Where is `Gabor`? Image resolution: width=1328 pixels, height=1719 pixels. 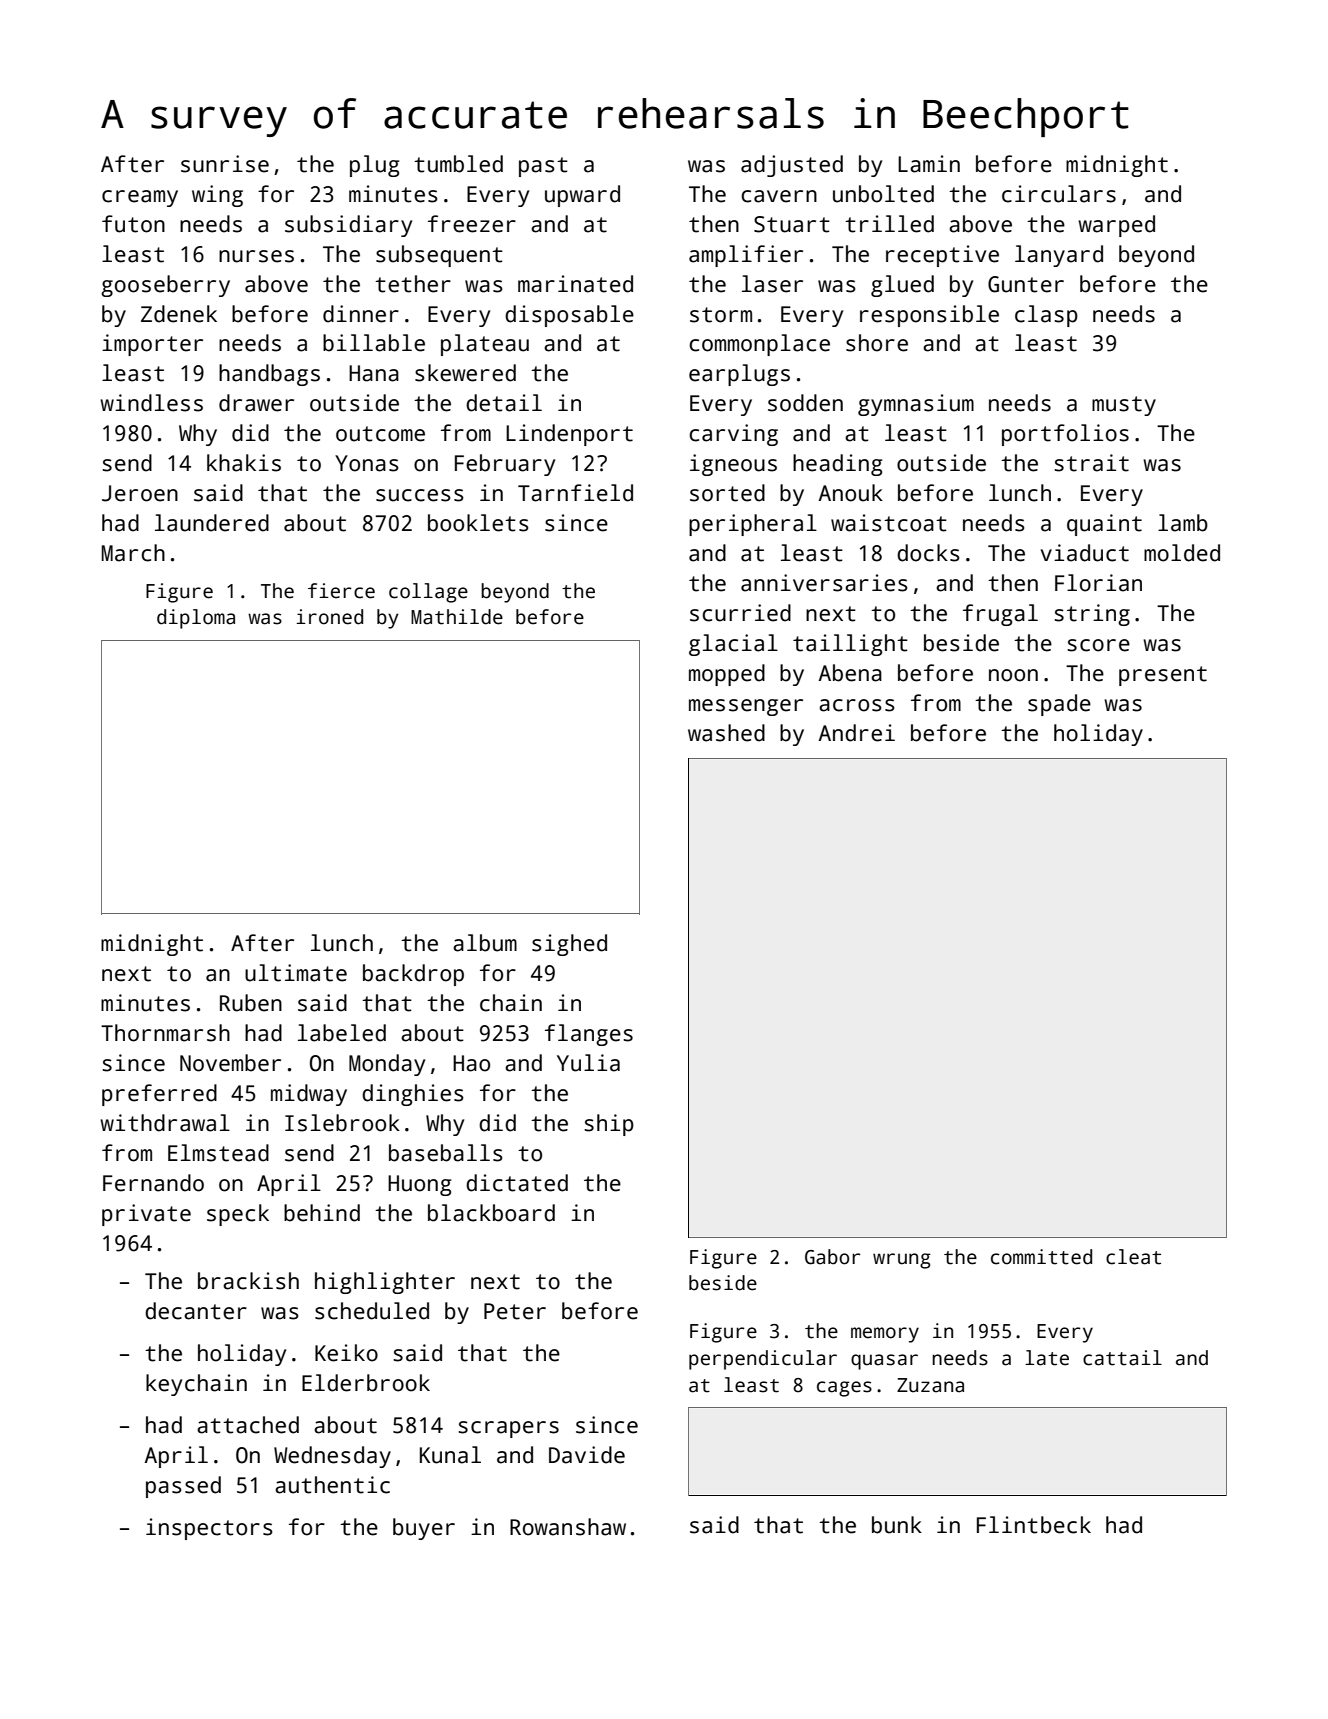
Gabor is located at coordinates (832, 1257).
